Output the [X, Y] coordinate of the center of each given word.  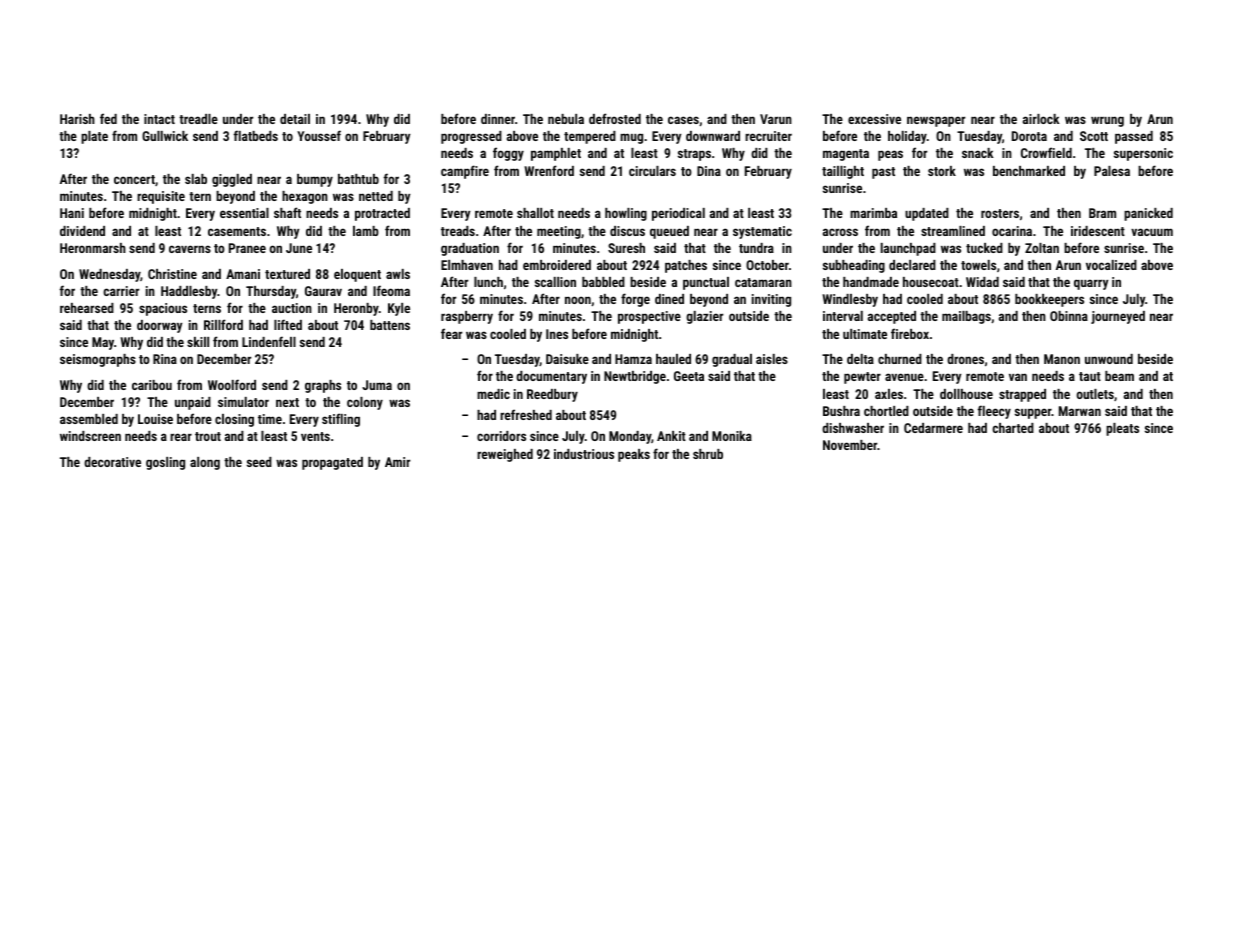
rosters [1000, 213]
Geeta [689, 376]
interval [843, 316]
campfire [465, 172]
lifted [288, 324]
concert [134, 179]
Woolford [232, 384]
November [850, 445]
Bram [1102, 213]
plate [94, 137]
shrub [708, 454]
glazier [704, 317]
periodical [678, 214]
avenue [904, 377]
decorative [112, 462]
